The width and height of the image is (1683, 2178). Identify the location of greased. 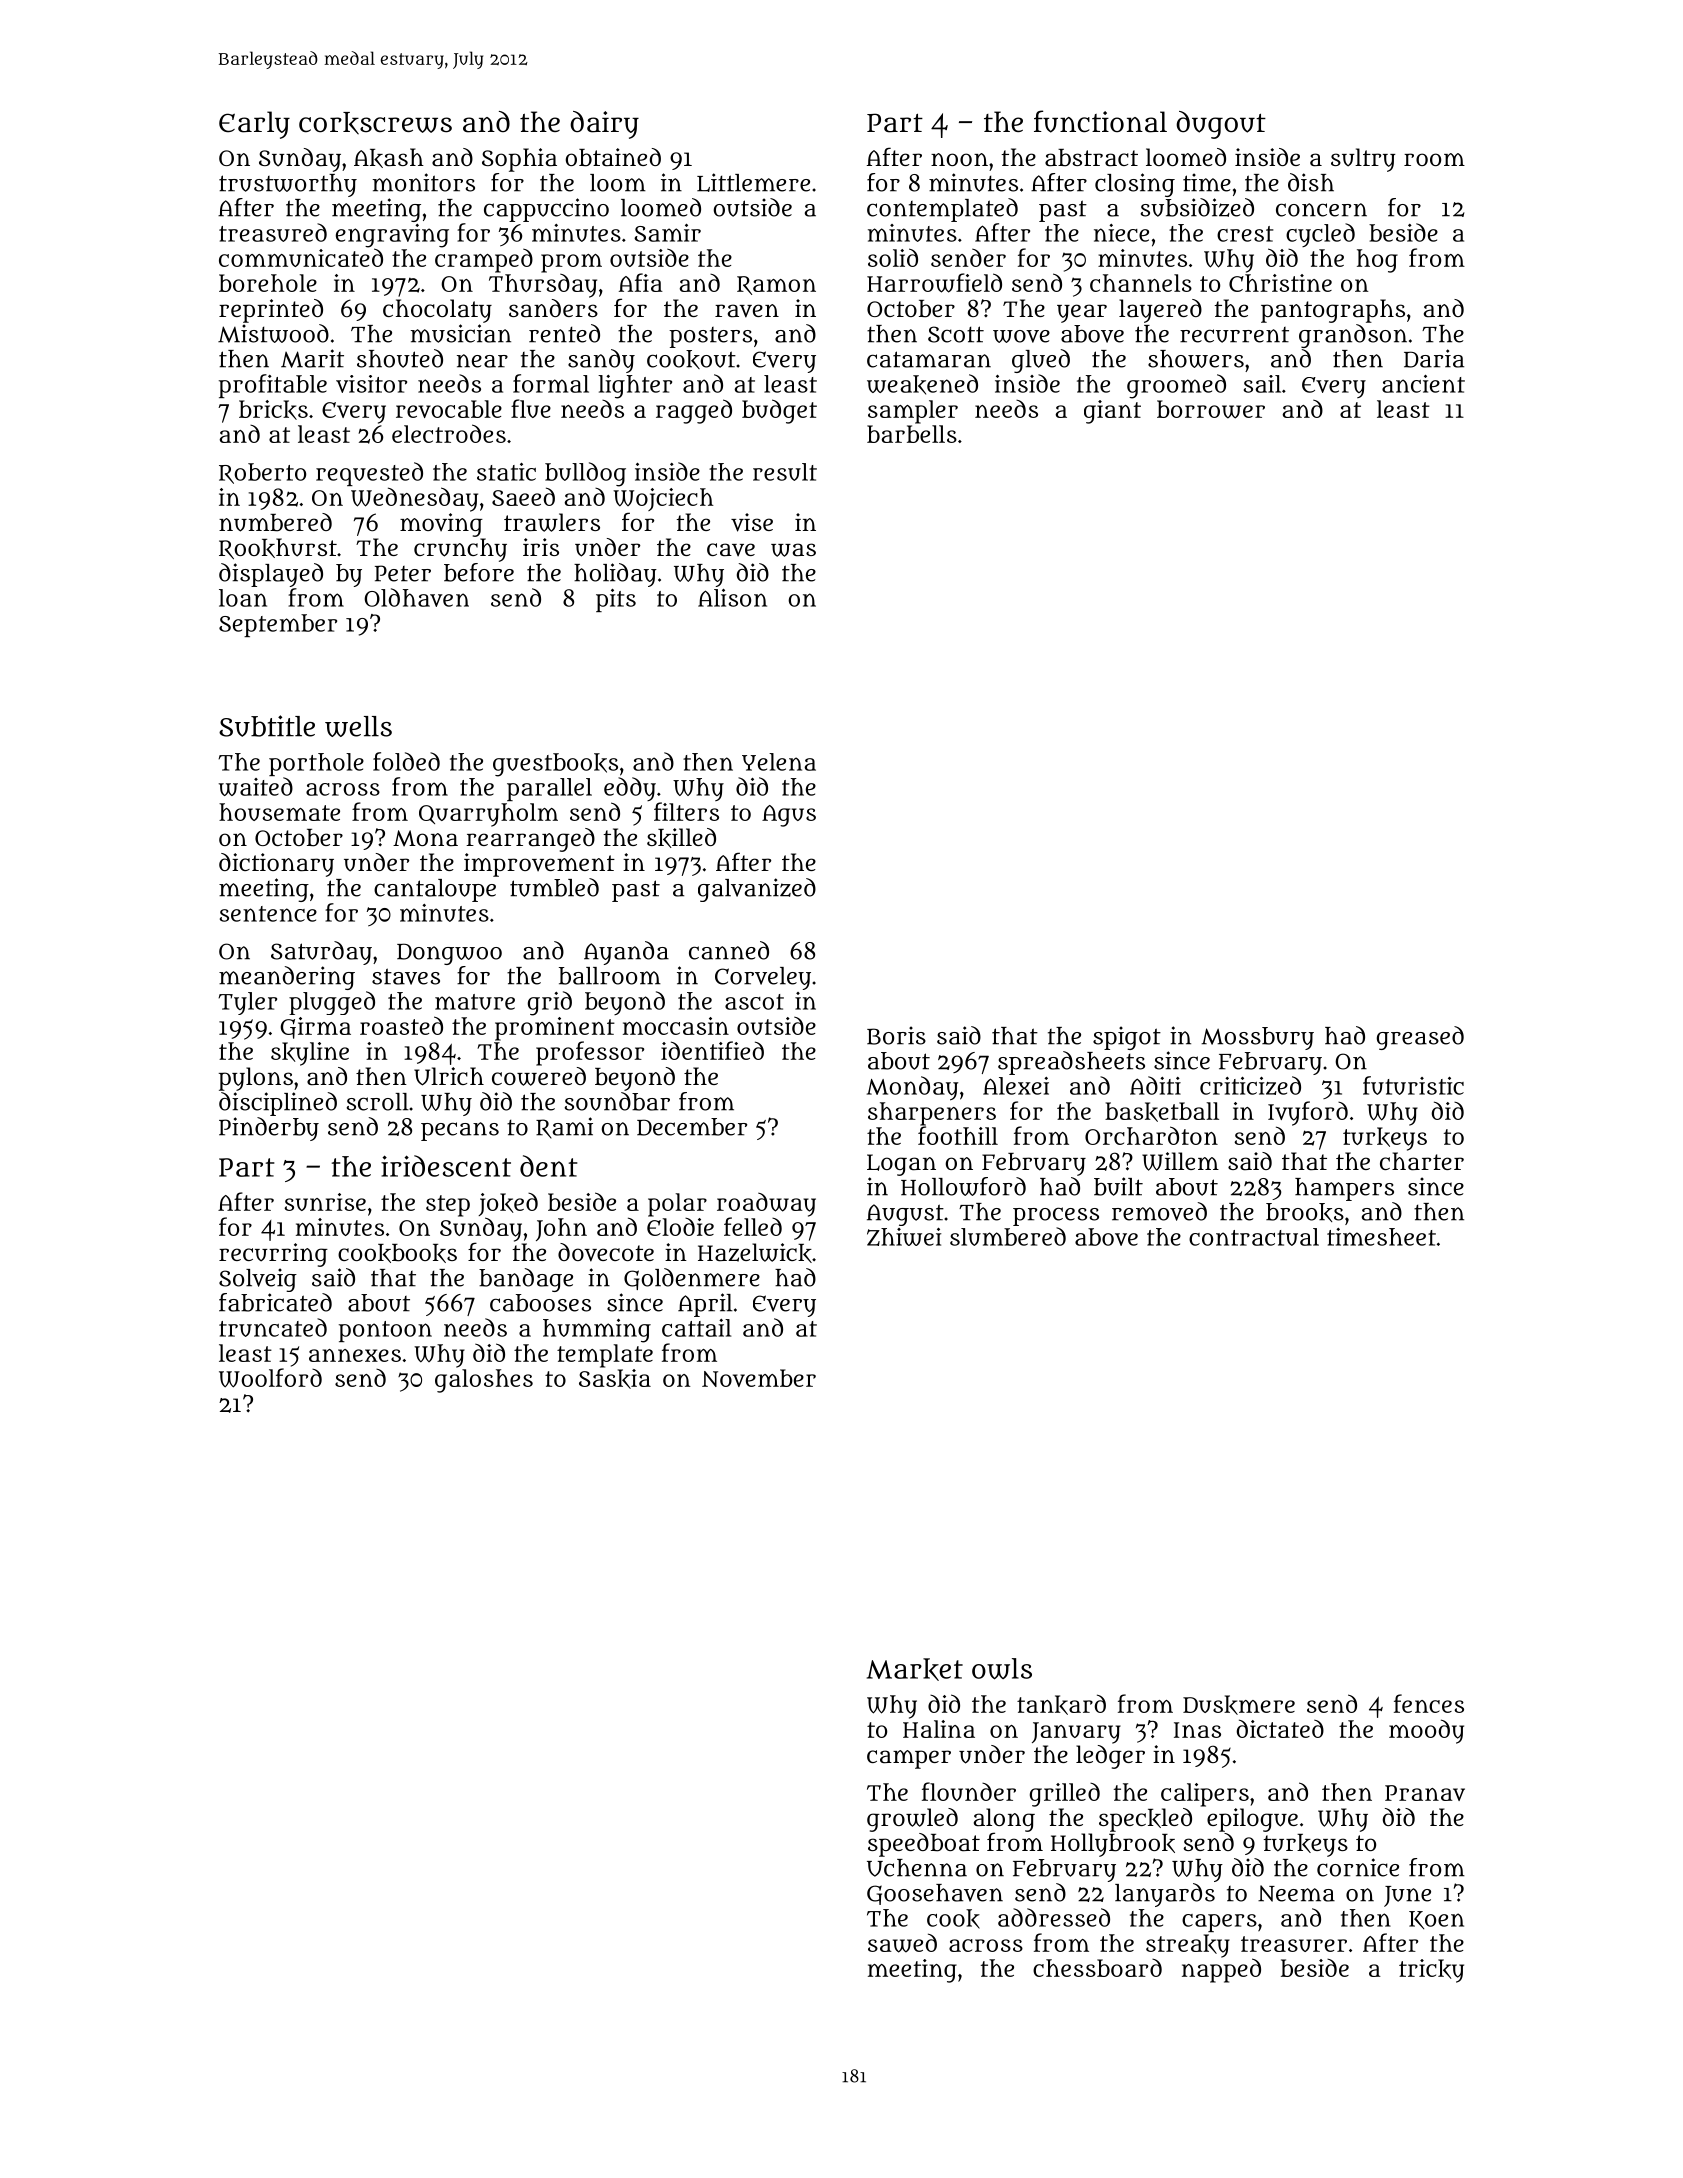
(1420, 1038).
